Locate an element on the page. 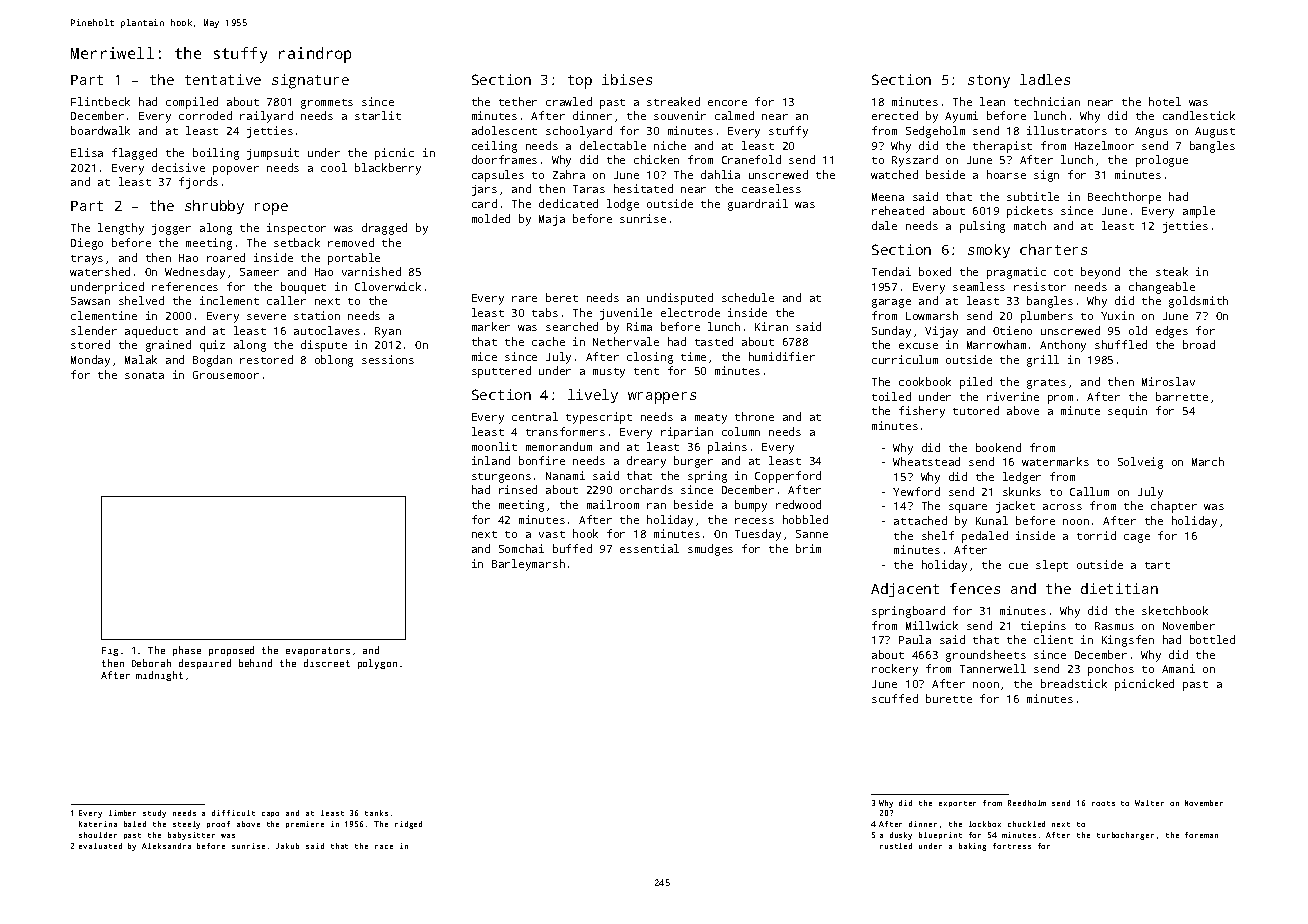 The height and width of the document is (924, 1308). grommets is located at coordinates (327, 104).
